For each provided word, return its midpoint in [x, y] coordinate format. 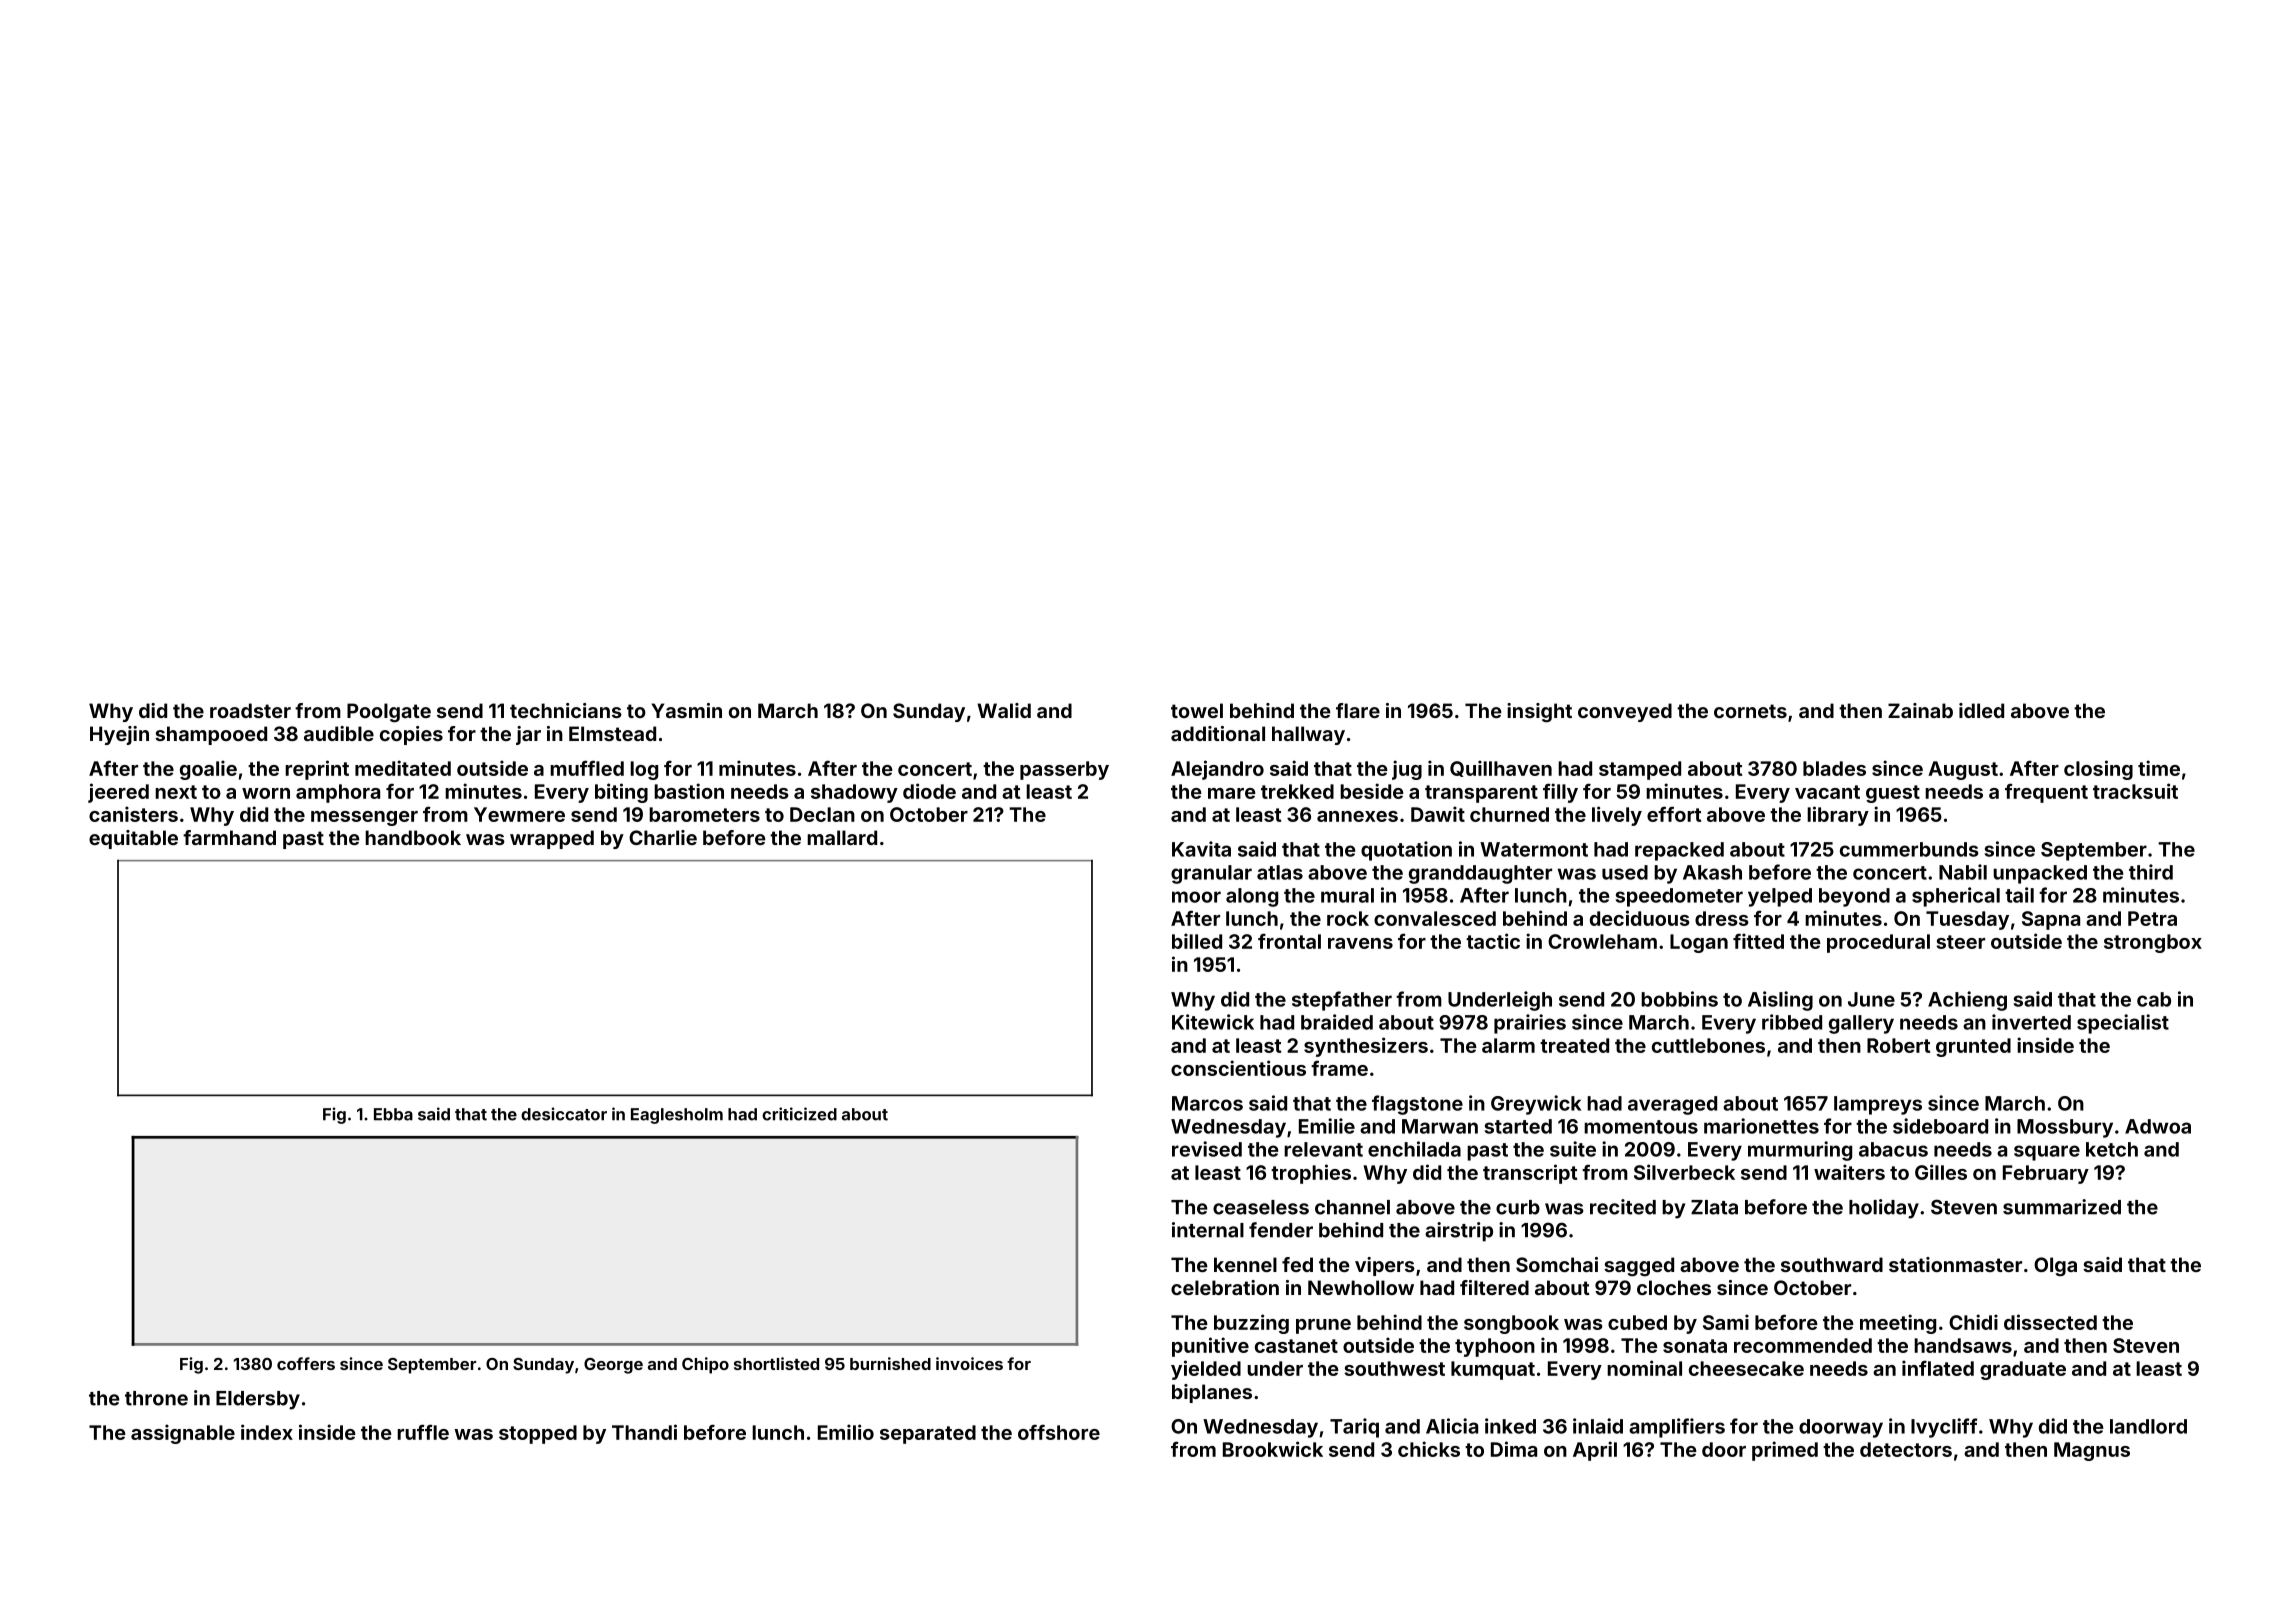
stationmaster [1955, 1264]
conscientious [1238, 1068]
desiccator [564, 1114]
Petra [2152, 918]
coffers [306, 1363]
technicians [566, 710]
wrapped [552, 839]
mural [1347, 895]
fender [1281, 1230]
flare [1358, 710]
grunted [1973, 1047]
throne [156, 1398]
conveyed [1625, 712]
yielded [1206, 1370]
